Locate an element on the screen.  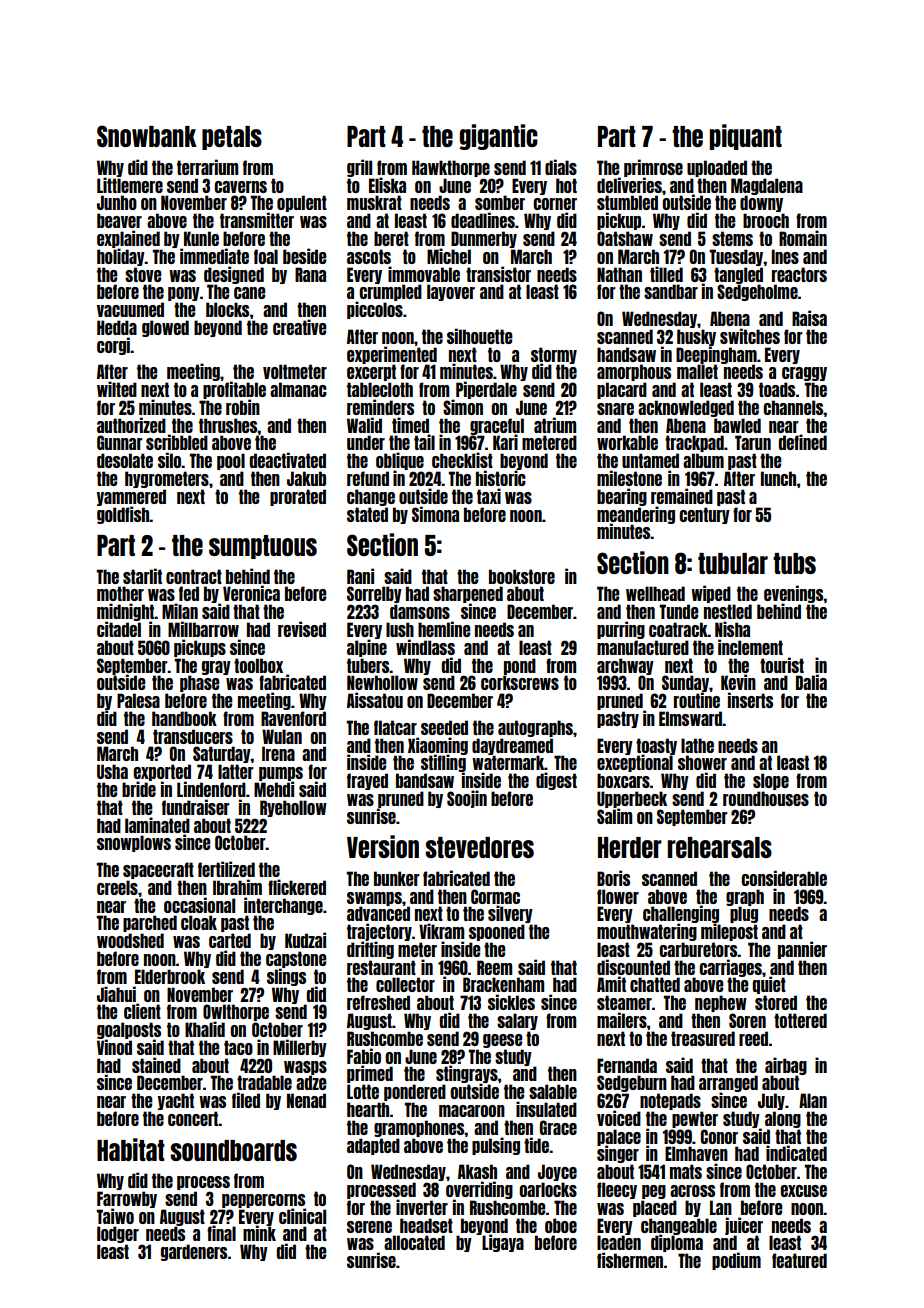
Elderbrook is located at coordinates (170, 976).
